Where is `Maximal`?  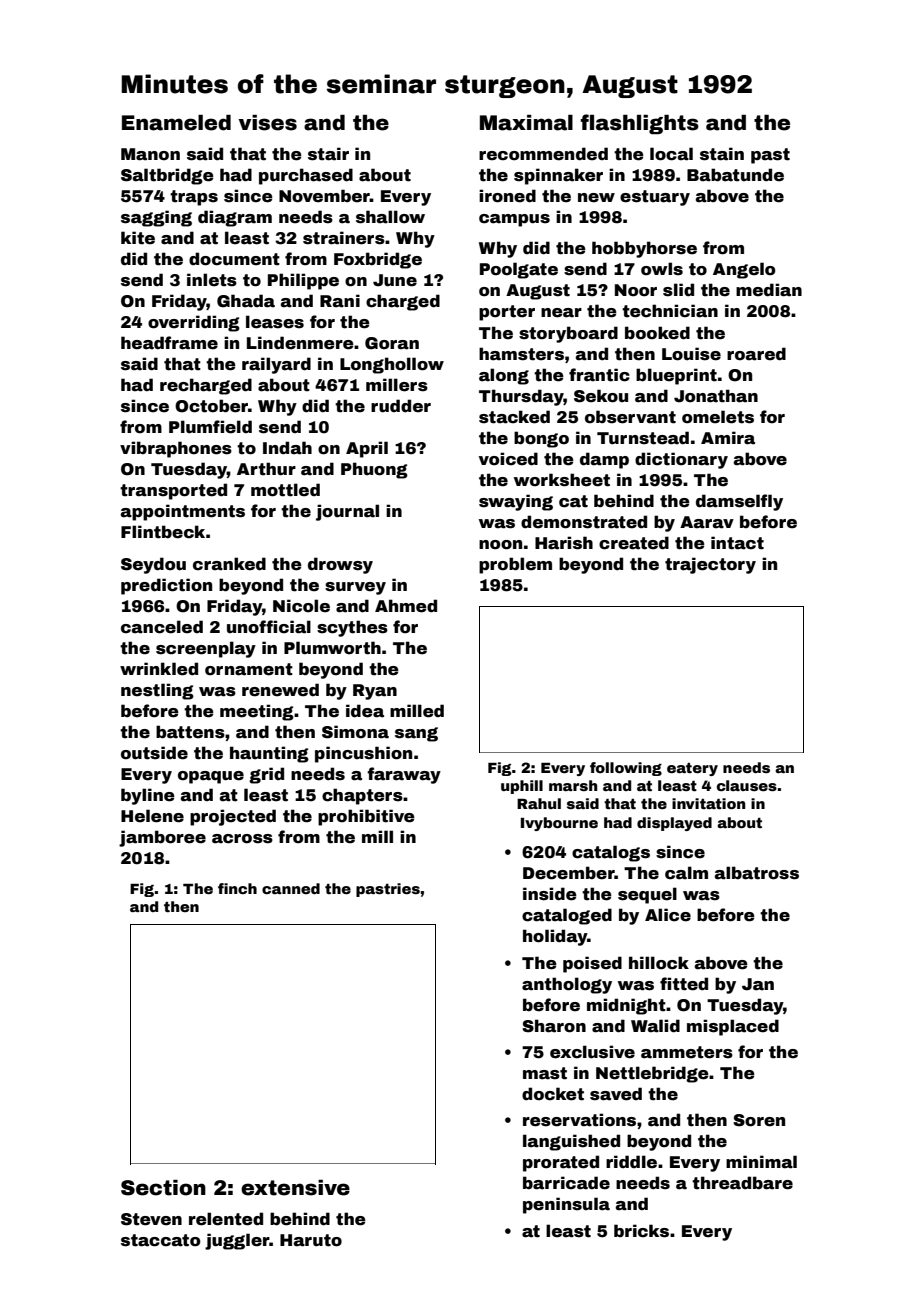 Maximal is located at coordinates (526, 123).
